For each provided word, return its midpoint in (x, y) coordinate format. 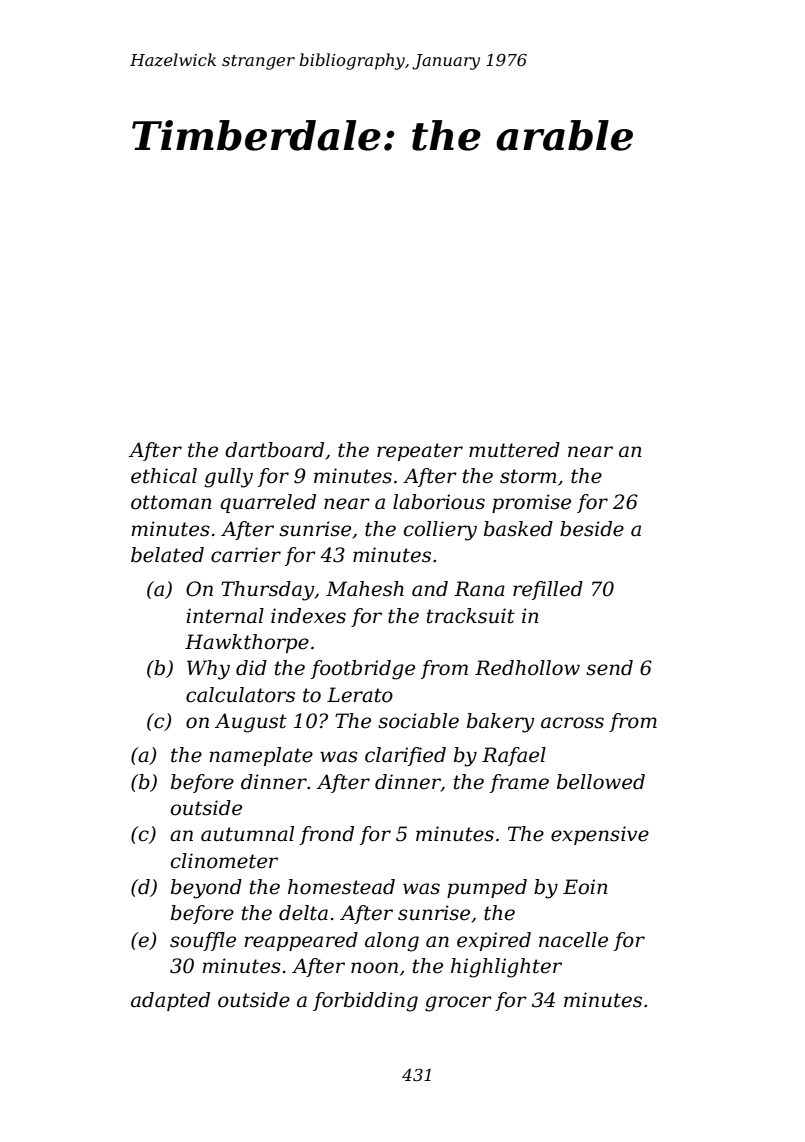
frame (519, 783)
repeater (420, 452)
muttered (514, 450)
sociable (418, 721)
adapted (170, 1001)
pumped (487, 888)
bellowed (601, 782)
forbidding (365, 1002)
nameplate (261, 756)
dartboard (274, 450)
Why (208, 670)
